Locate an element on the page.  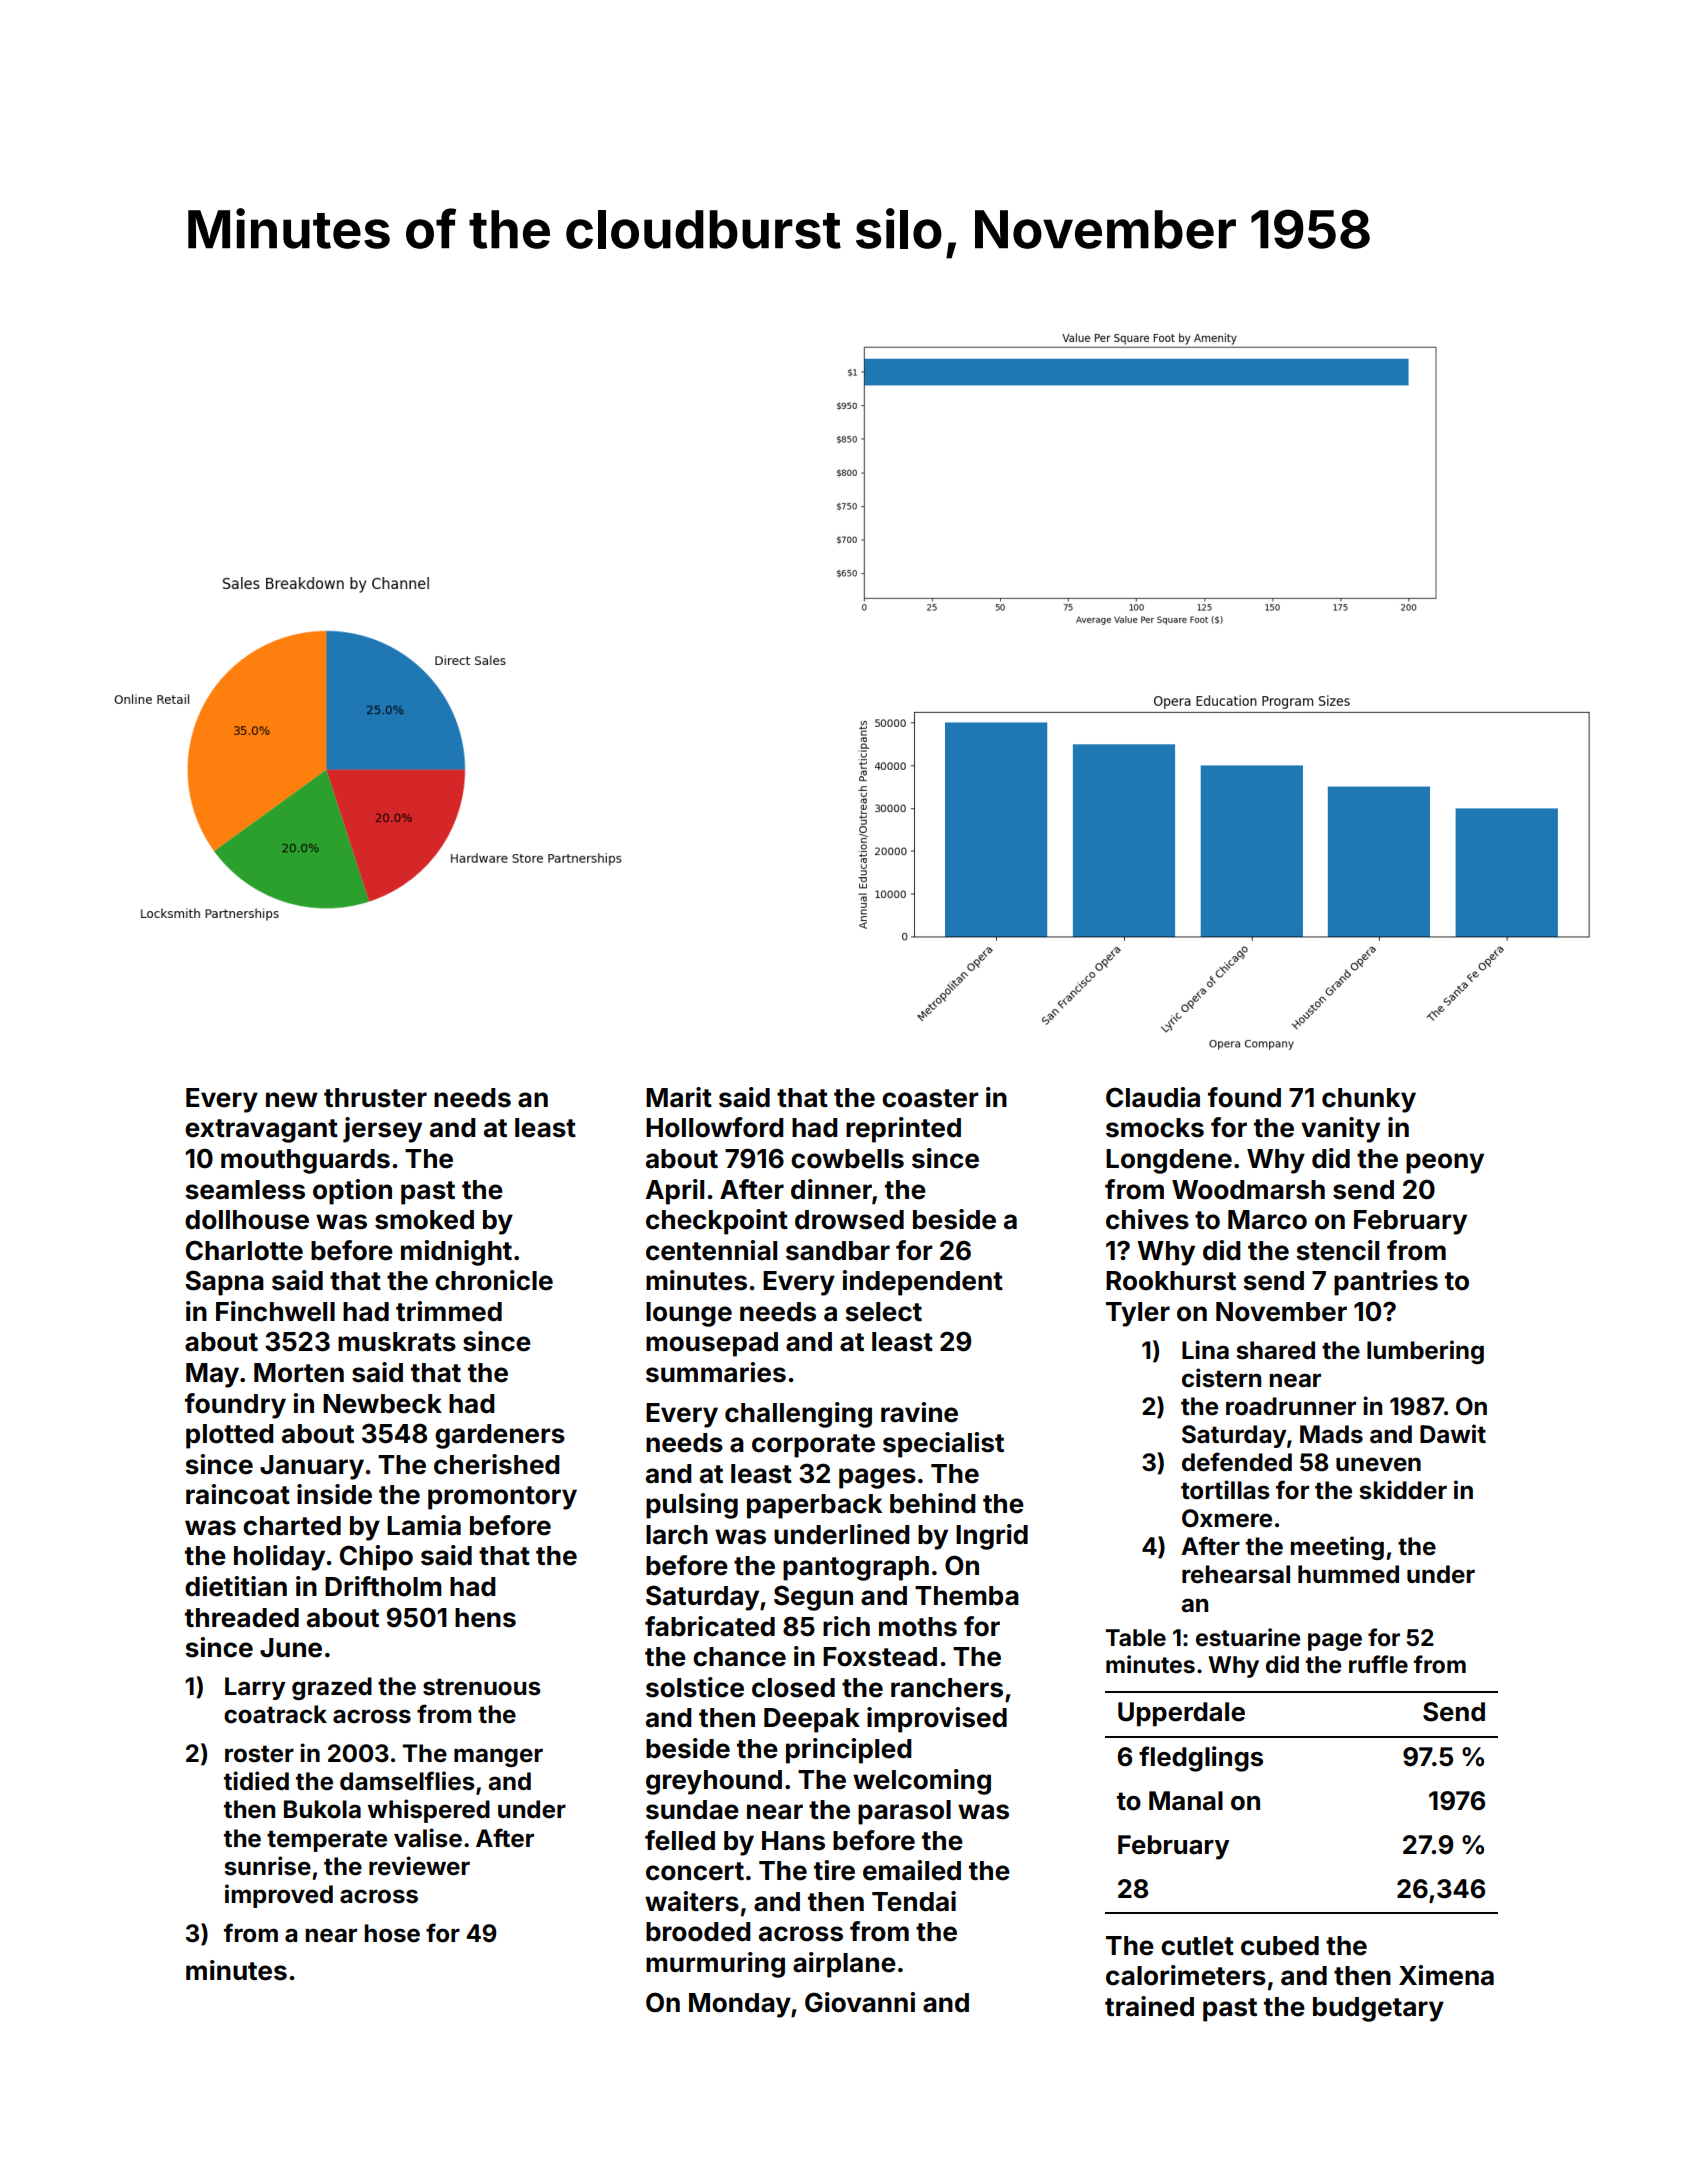
damselflies is located at coordinates (407, 1781).
